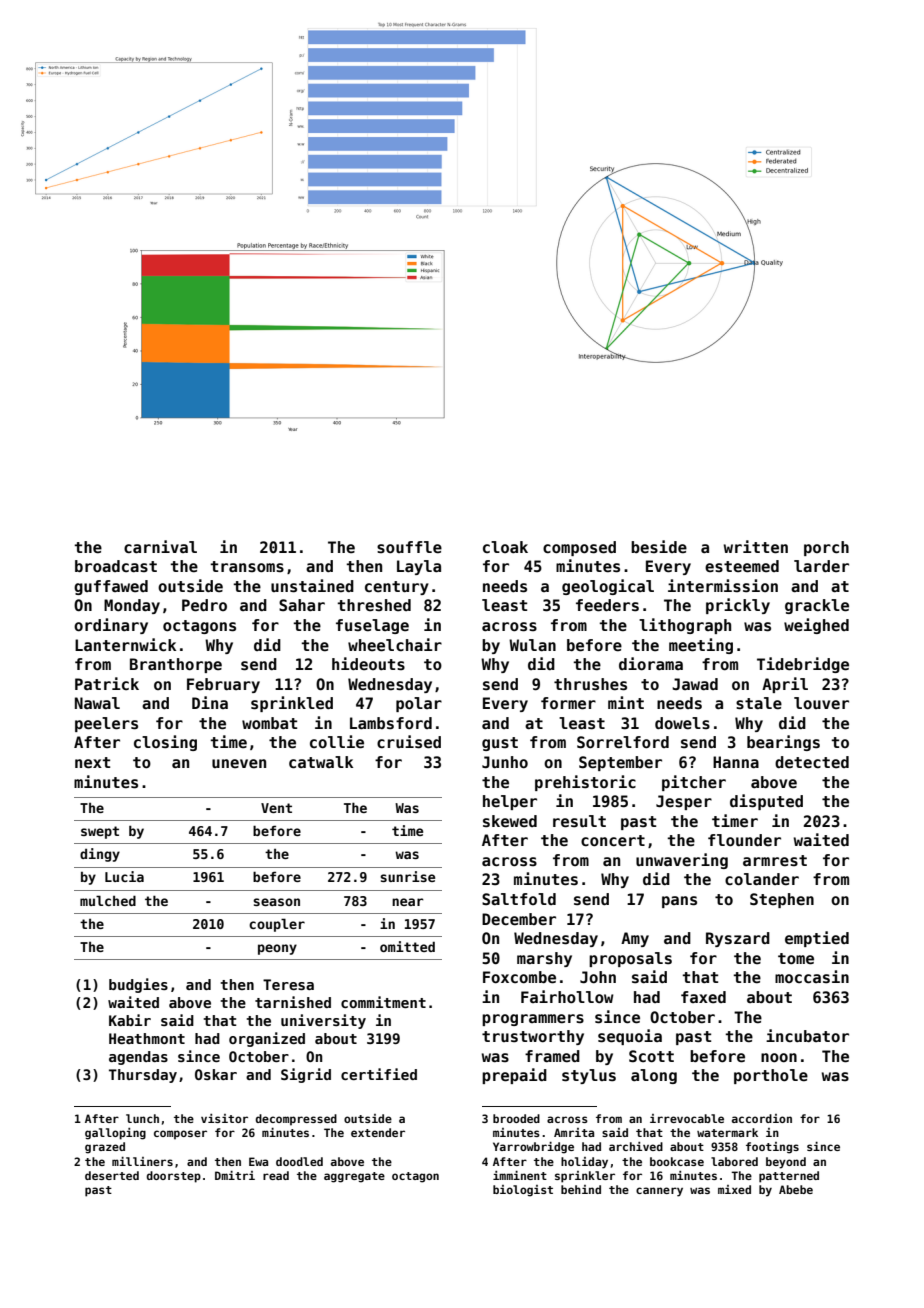 This screenshot has width=924, height=1308. What do you see at coordinates (505, 547) in the screenshot?
I see `cloak` at bounding box center [505, 547].
